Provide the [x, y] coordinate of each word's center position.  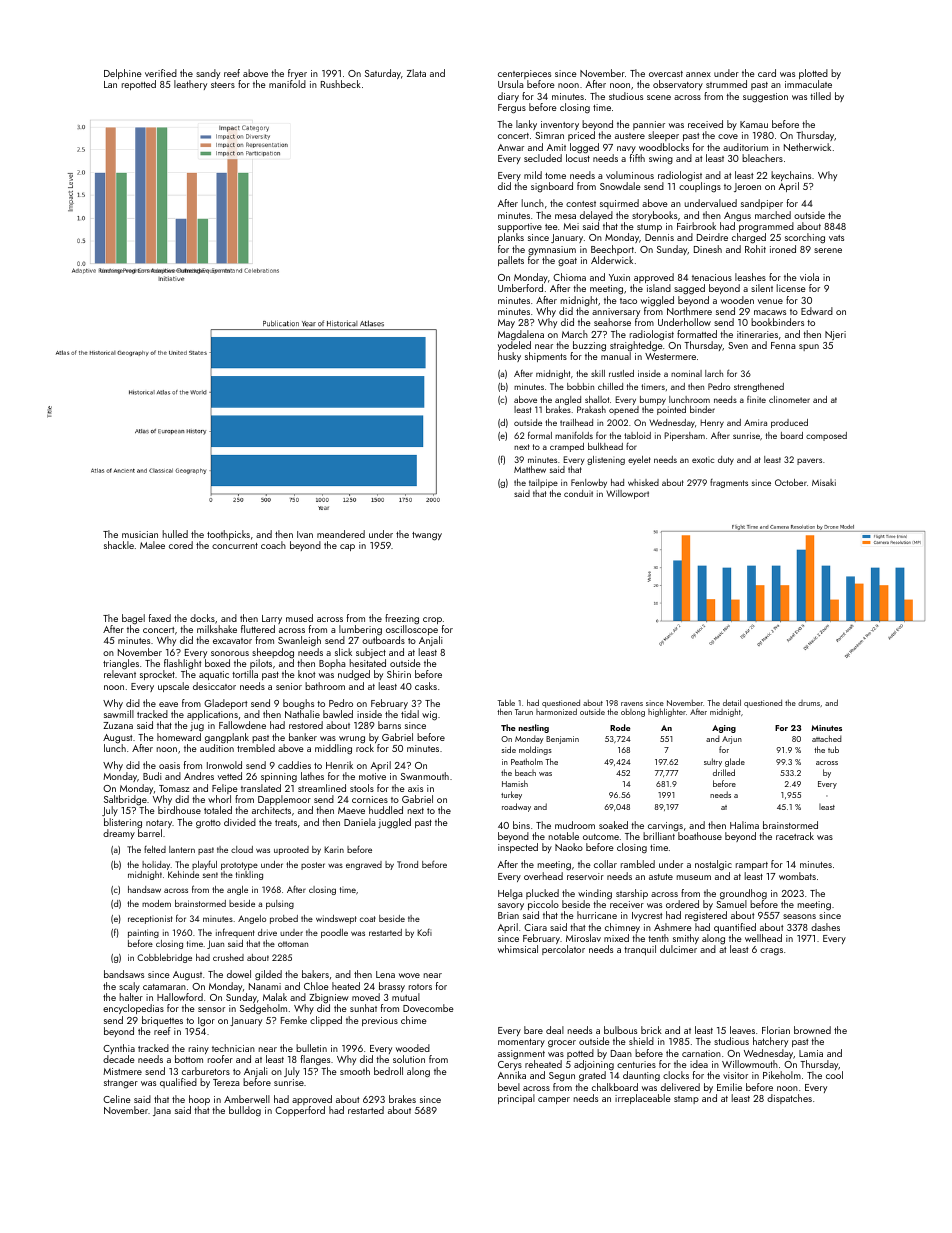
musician [140, 534]
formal [540, 435]
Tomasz [174, 788]
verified [161, 73]
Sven [738, 345]
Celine [117, 1099]
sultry [713, 762]
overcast [666, 74]
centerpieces [524, 74]
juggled [394, 823]
